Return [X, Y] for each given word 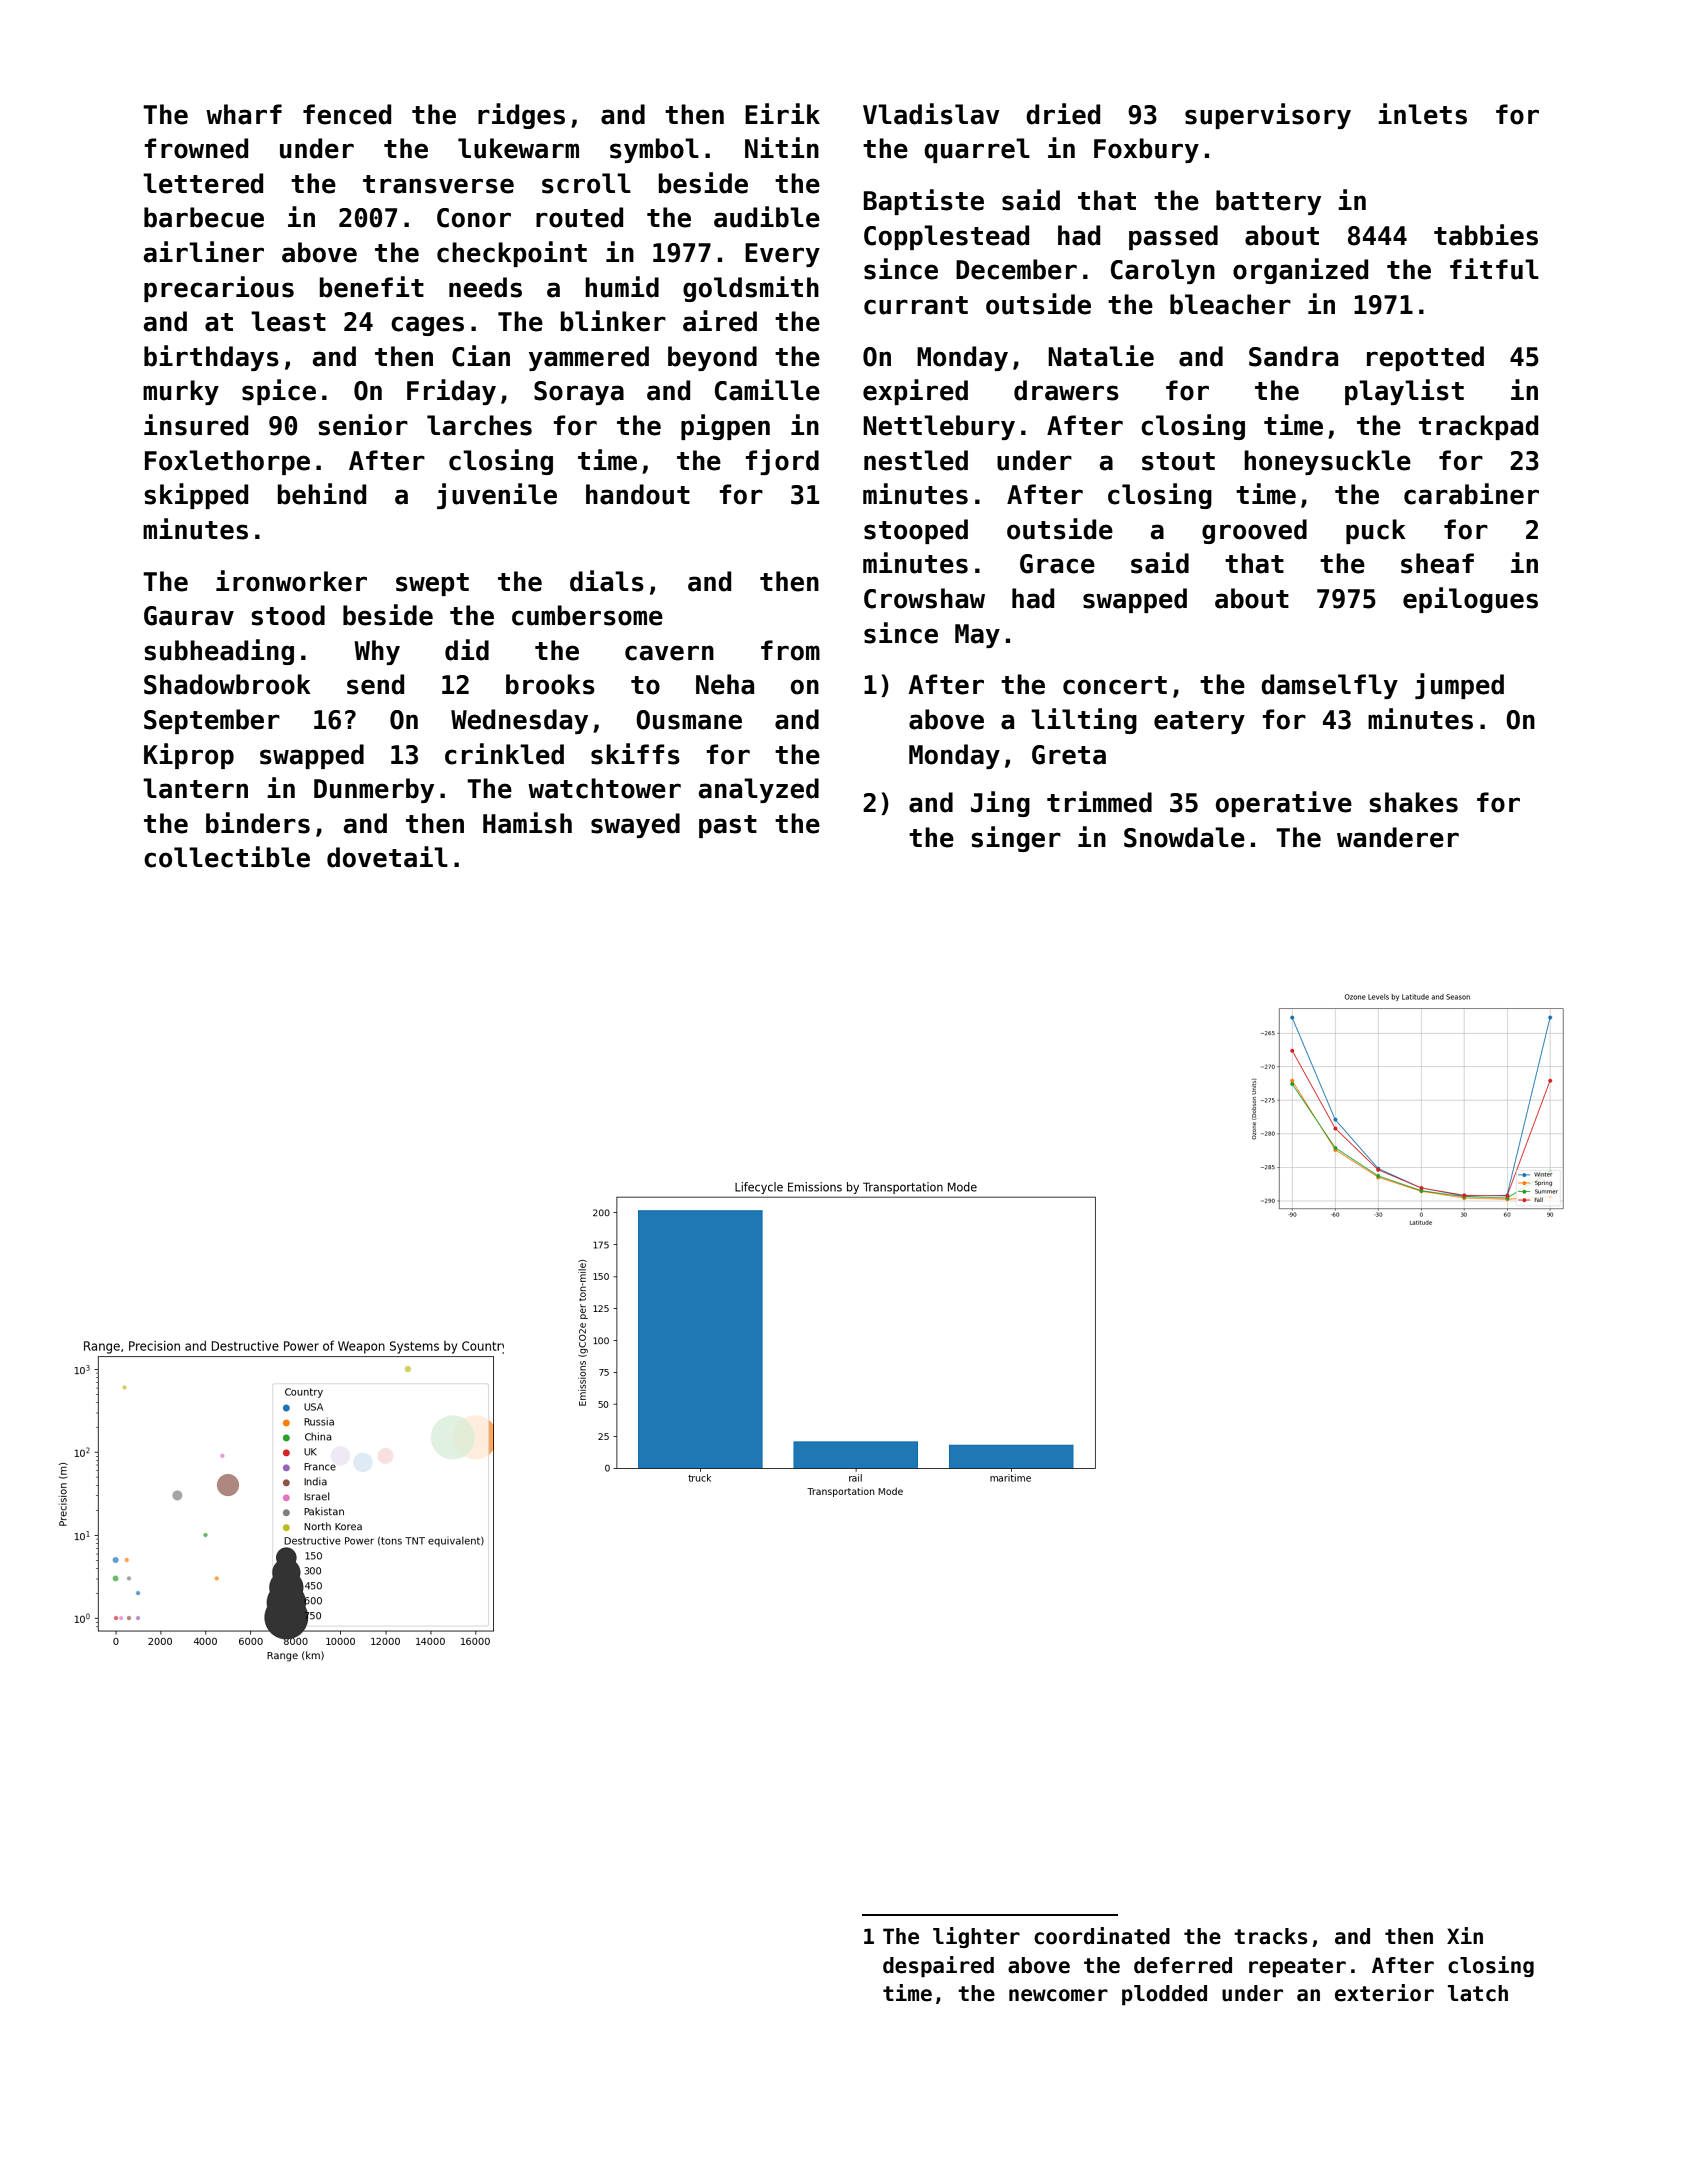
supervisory [1268, 116]
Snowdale [1184, 837]
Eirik [782, 113]
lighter [976, 1937]
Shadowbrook [227, 684]
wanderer [1398, 837]
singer [1016, 839]
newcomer [1058, 1995]
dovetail [387, 857]
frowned [196, 148]
